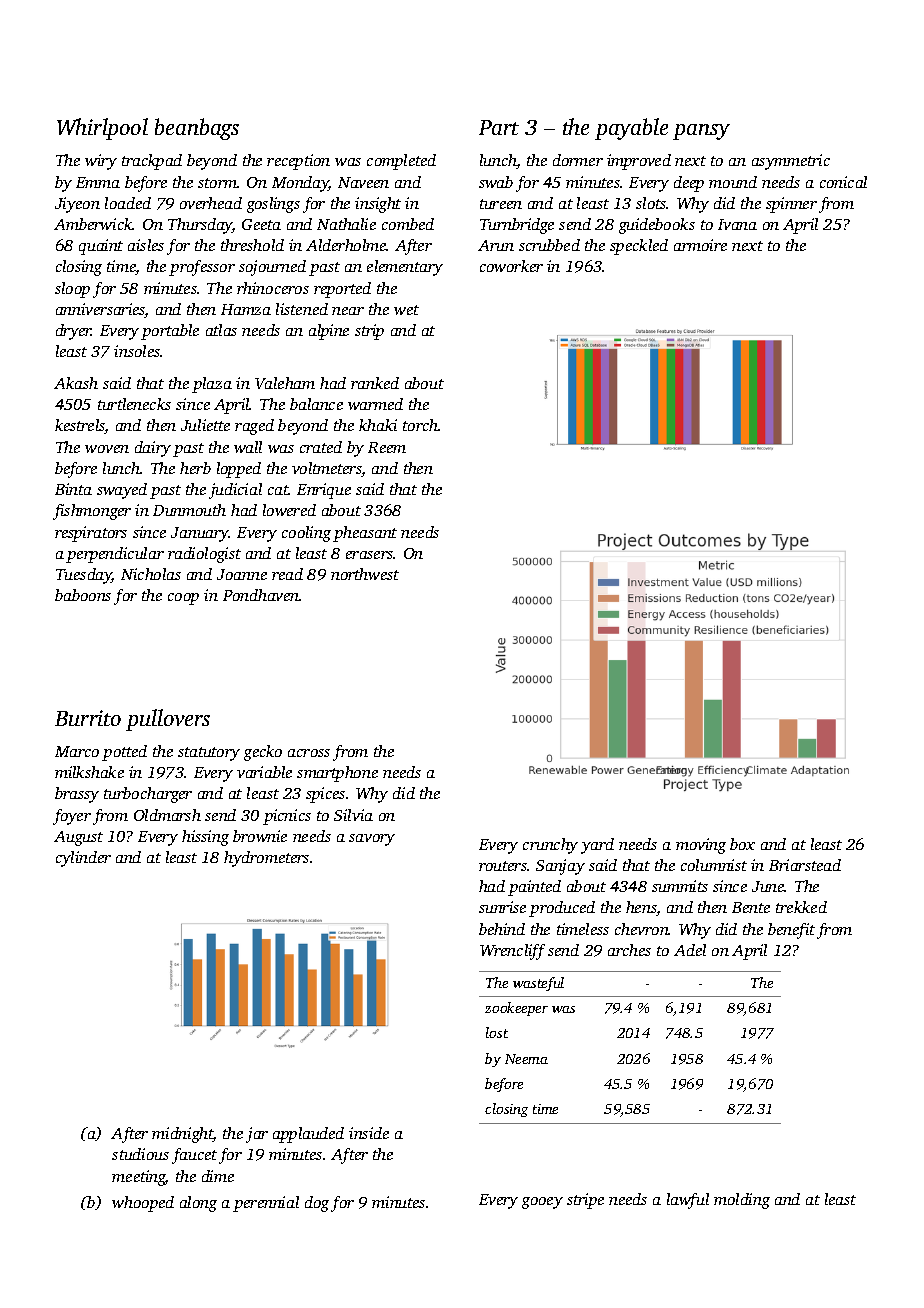  I want to click on lost, so click(497, 1032).
